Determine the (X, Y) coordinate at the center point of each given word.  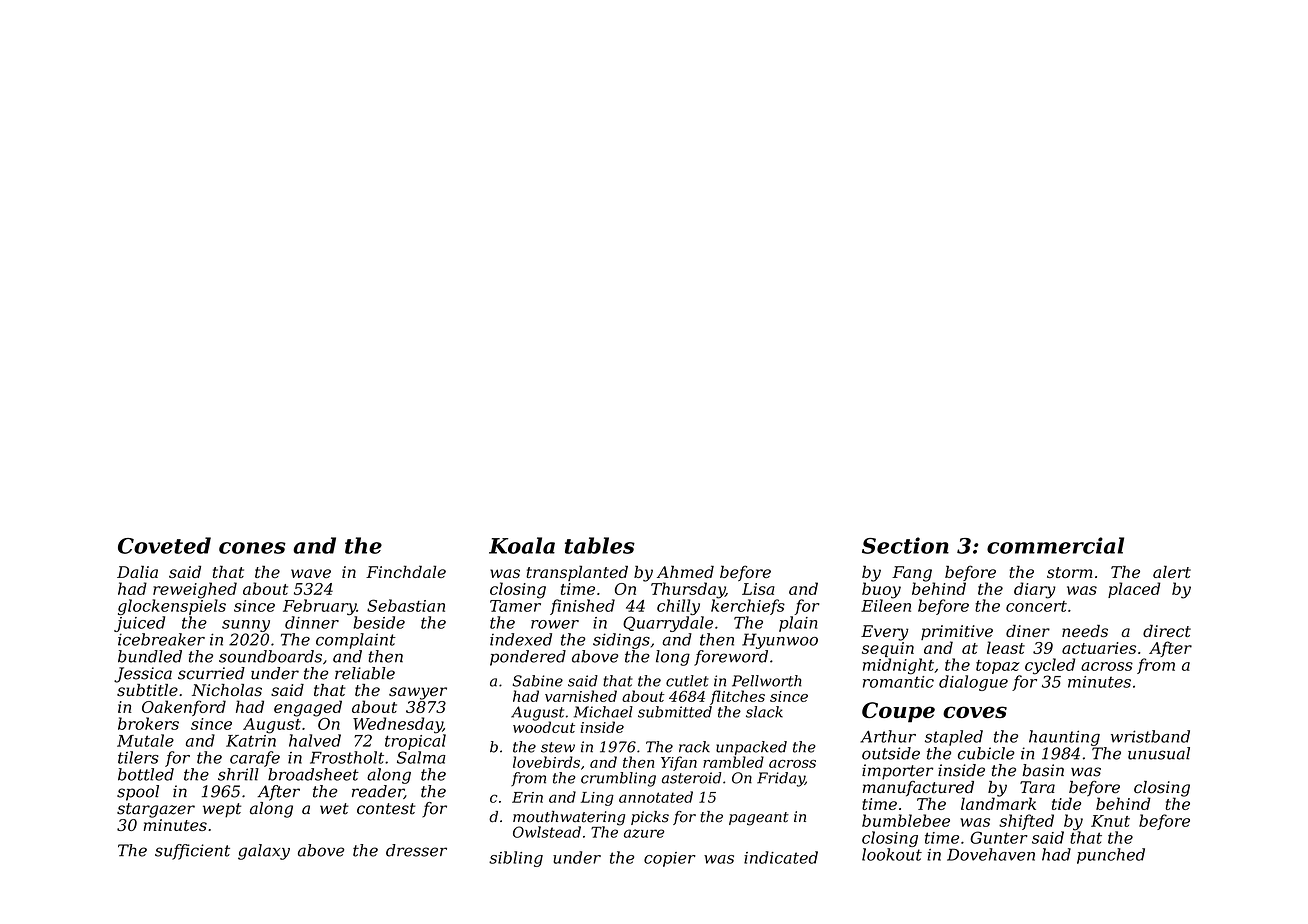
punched (1111, 856)
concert (1036, 606)
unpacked (751, 748)
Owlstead (547, 832)
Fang (912, 574)
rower (555, 624)
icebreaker (161, 639)
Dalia (137, 571)
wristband (1150, 736)
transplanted (577, 573)
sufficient (192, 852)
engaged (308, 708)
